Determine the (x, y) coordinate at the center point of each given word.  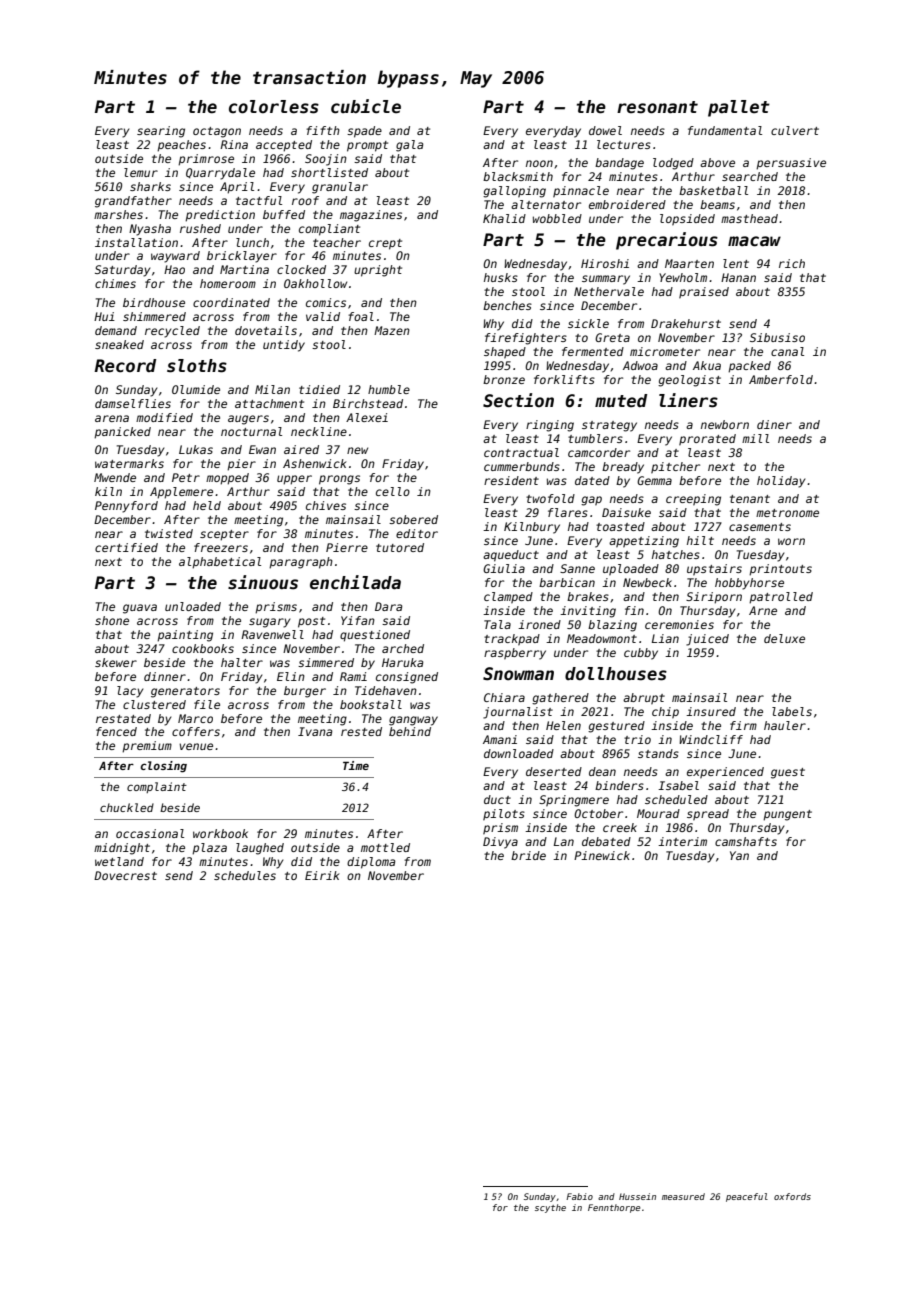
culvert (795, 130)
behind (410, 731)
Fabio (579, 1196)
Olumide (196, 389)
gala (409, 146)
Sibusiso (777, 337)
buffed (284, 214)
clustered (154, 704)
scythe (550, 1208)
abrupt (644, 699)
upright (378, 271)
